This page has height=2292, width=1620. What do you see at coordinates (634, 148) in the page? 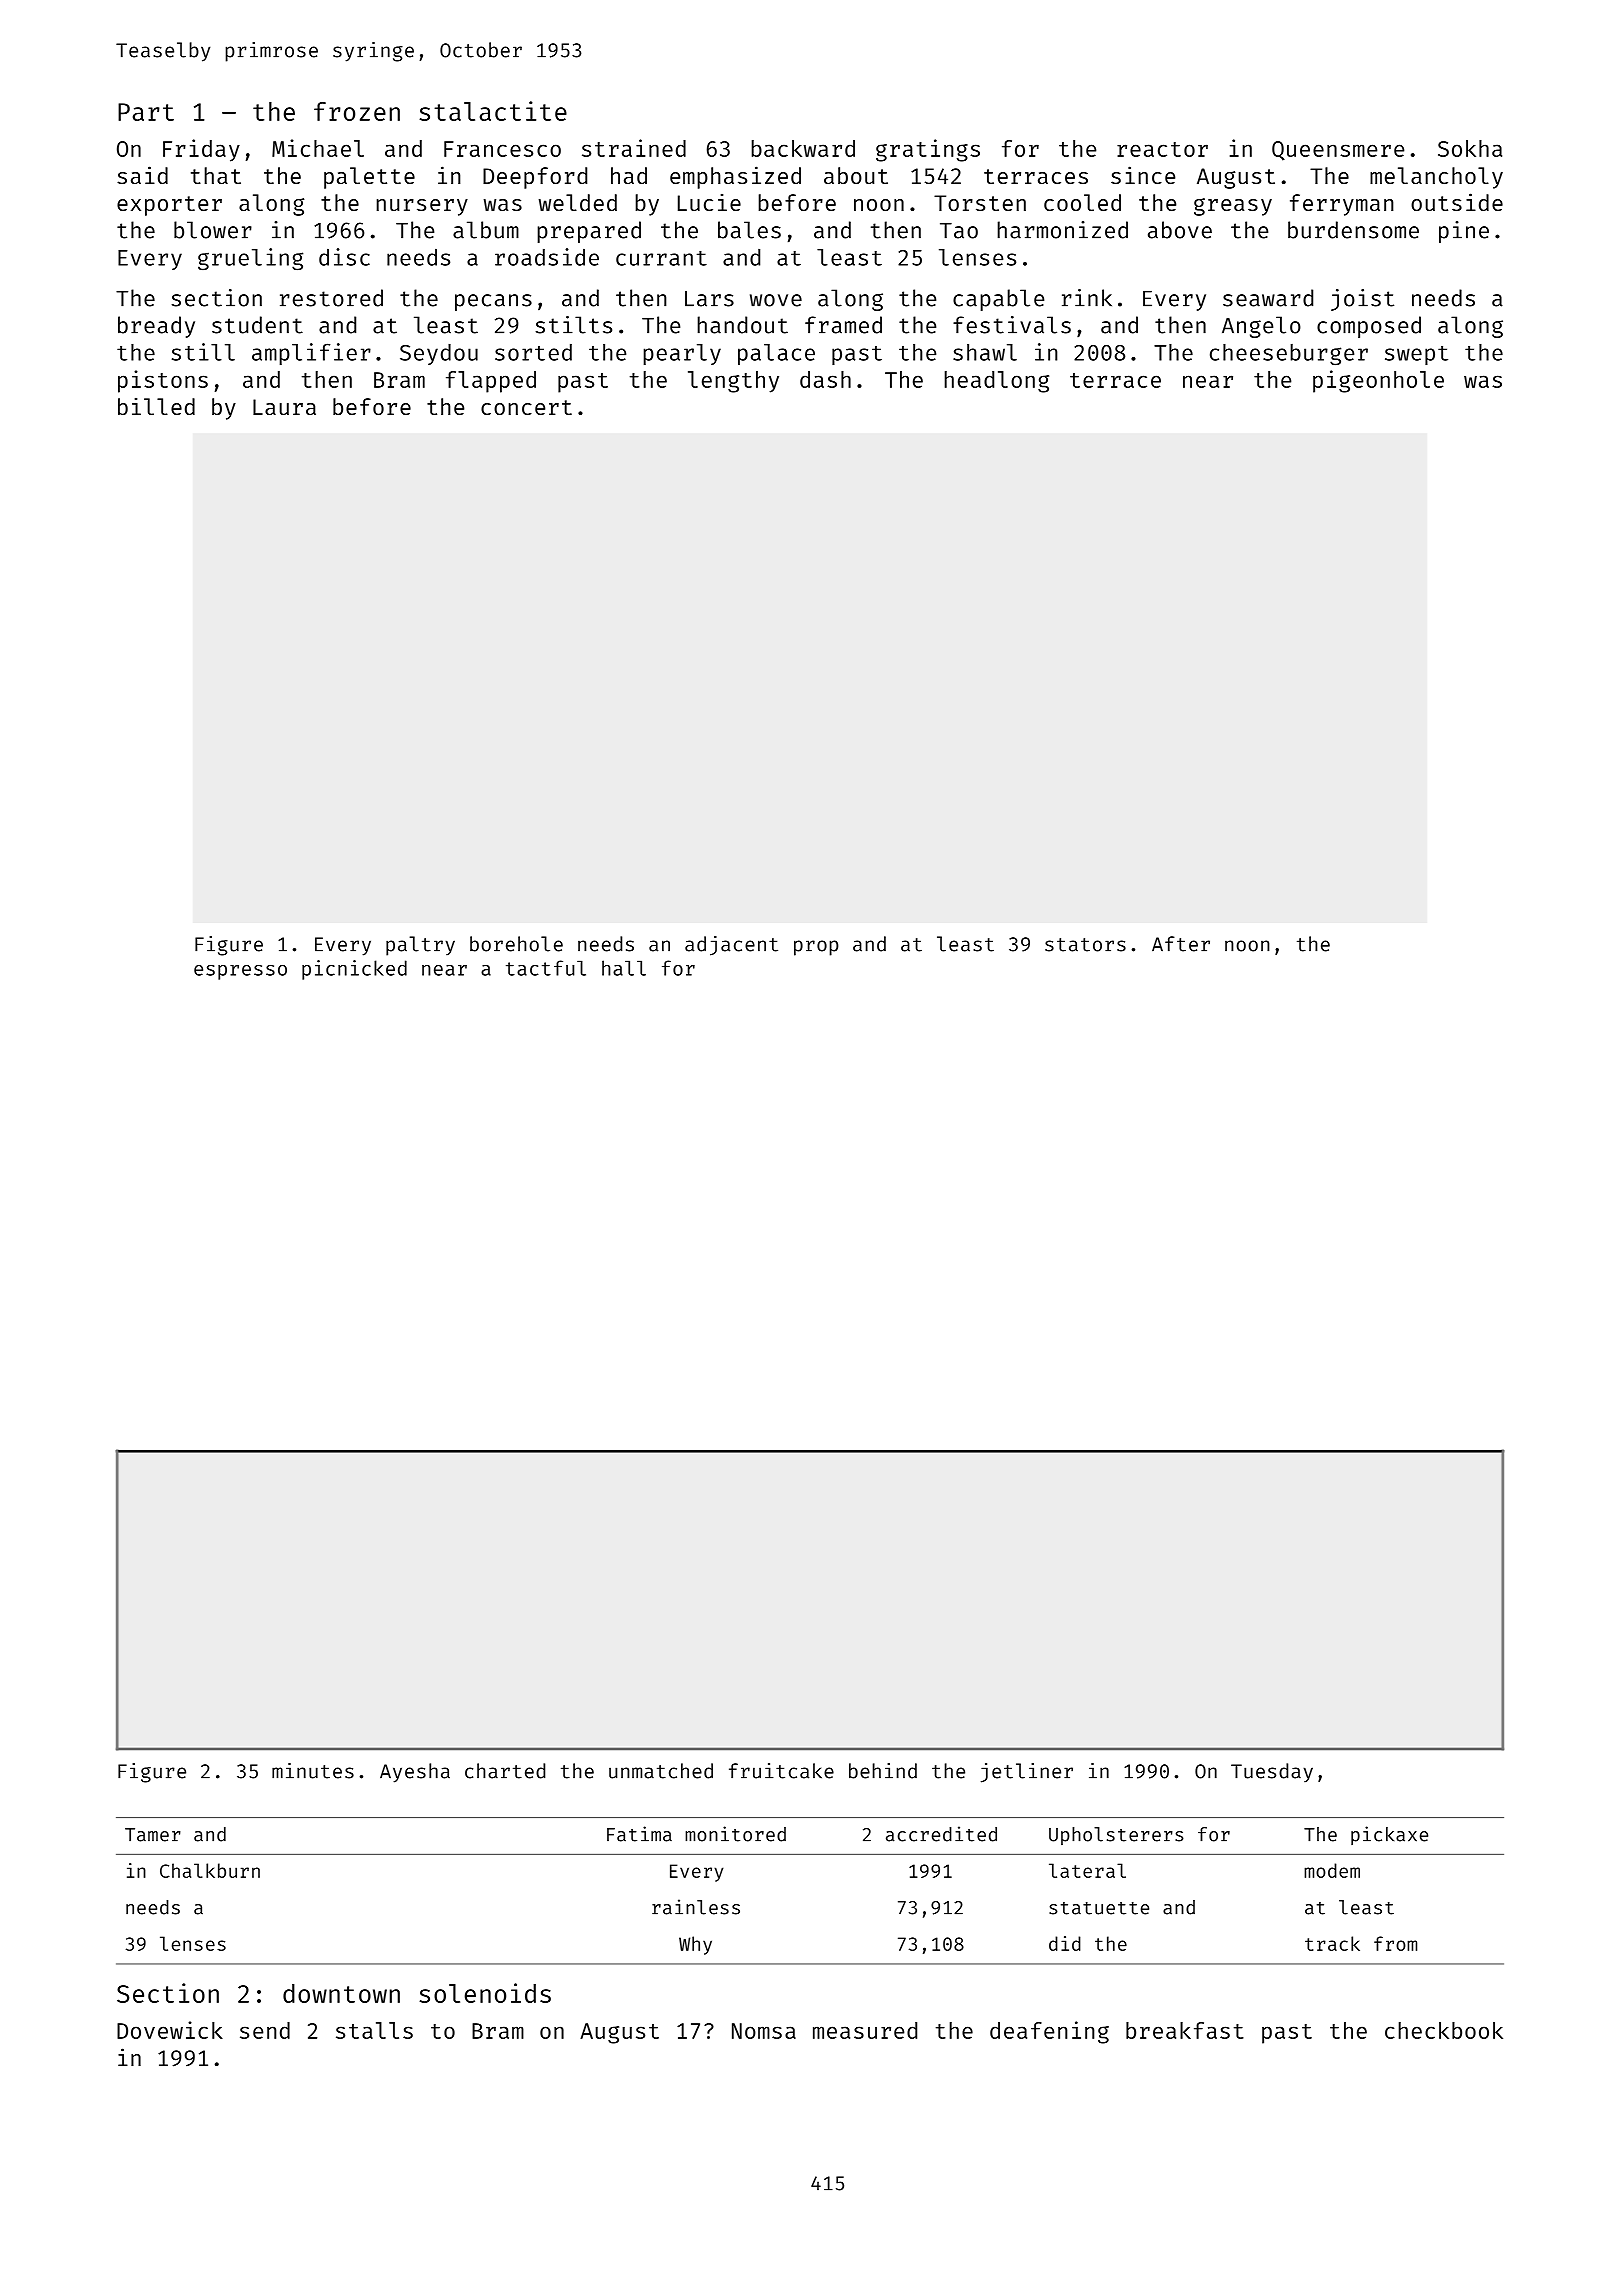
I see `strained` at bounding box center [634, 148].
